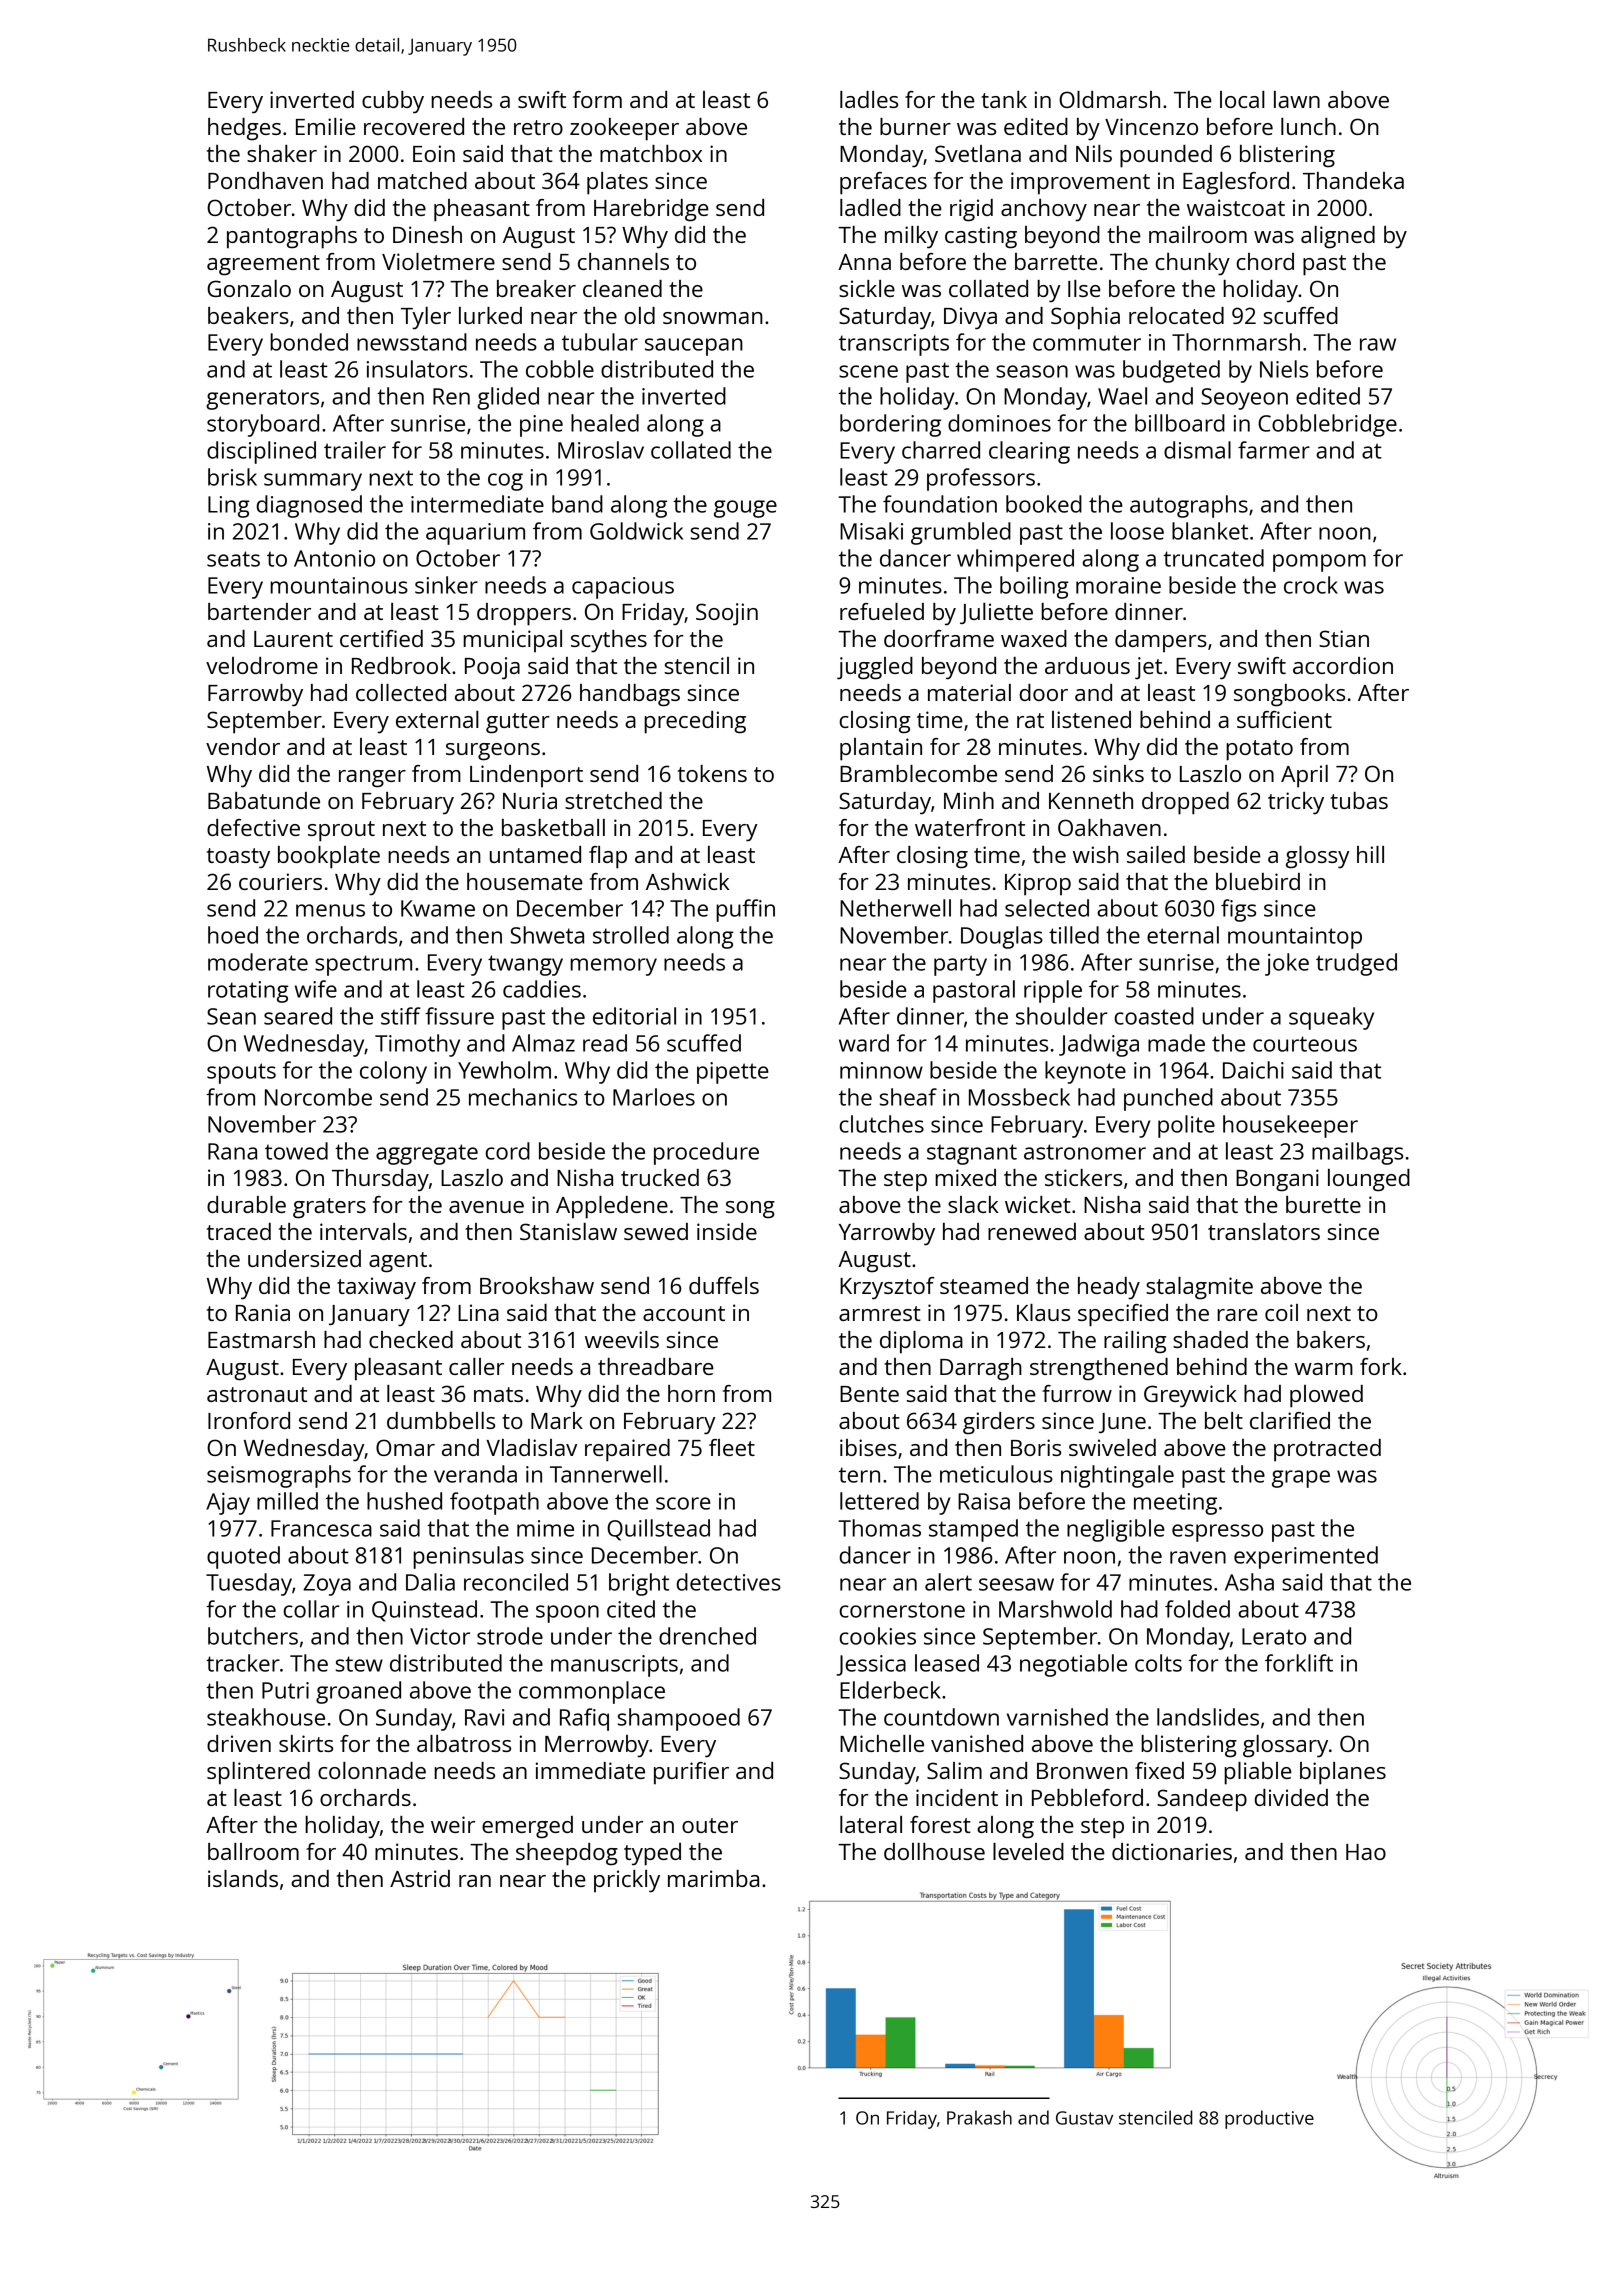 Image resolution: width=1620 pixels, height=2292 pixels. Describe the element at coordinates (727, 614) in the document. I see `Soojin` at that location.
